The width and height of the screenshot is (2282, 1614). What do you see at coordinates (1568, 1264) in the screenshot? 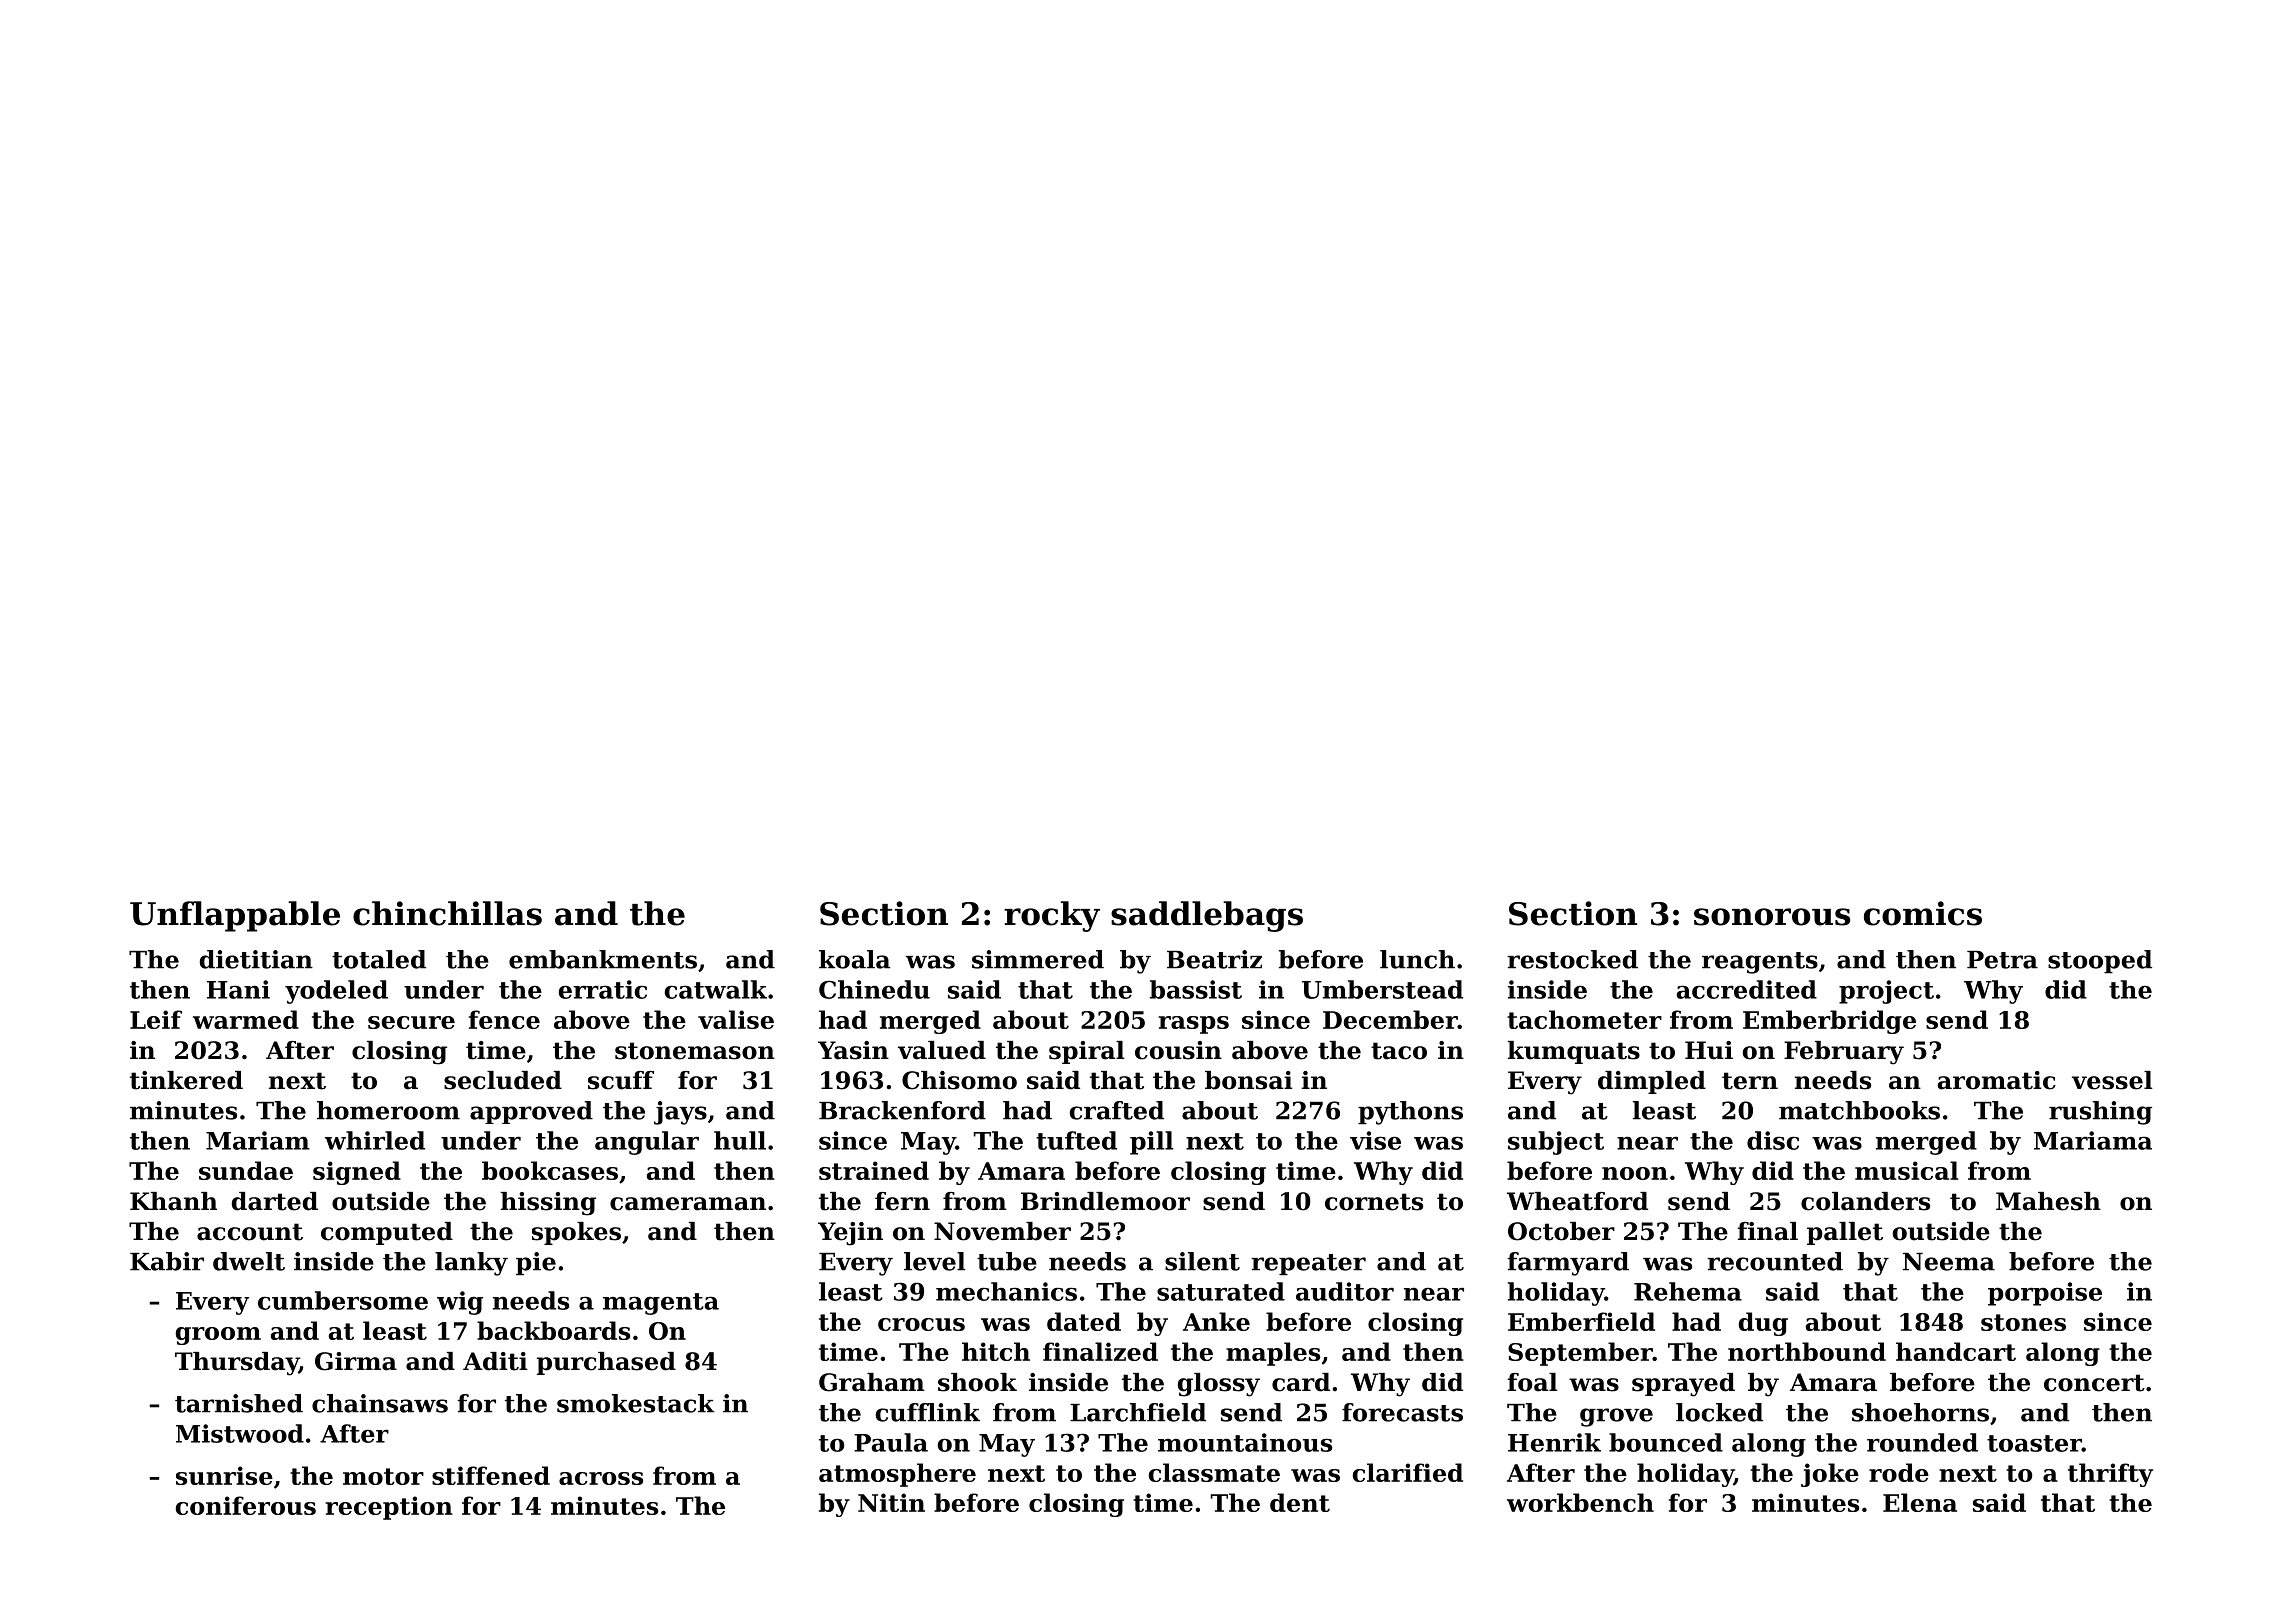
I see `farmyard` at bounding box center [1568, 1264].
